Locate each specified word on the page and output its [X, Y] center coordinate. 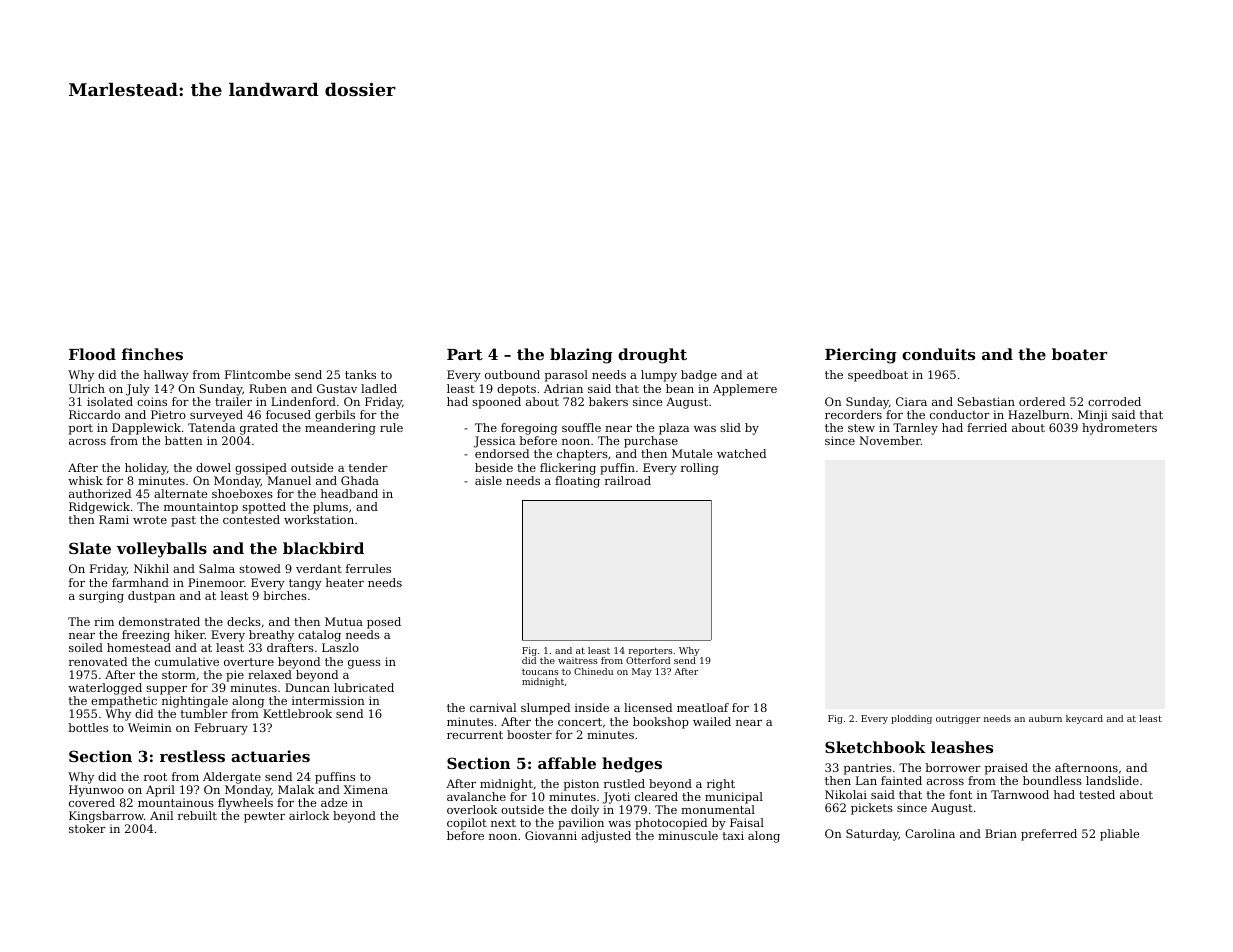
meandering [340, 429]
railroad [628, 480]
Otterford [648, 660]
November [890, 440]
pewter [264, 817]
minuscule [688, 835]
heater [345, 582]
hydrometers [1119, 429]
